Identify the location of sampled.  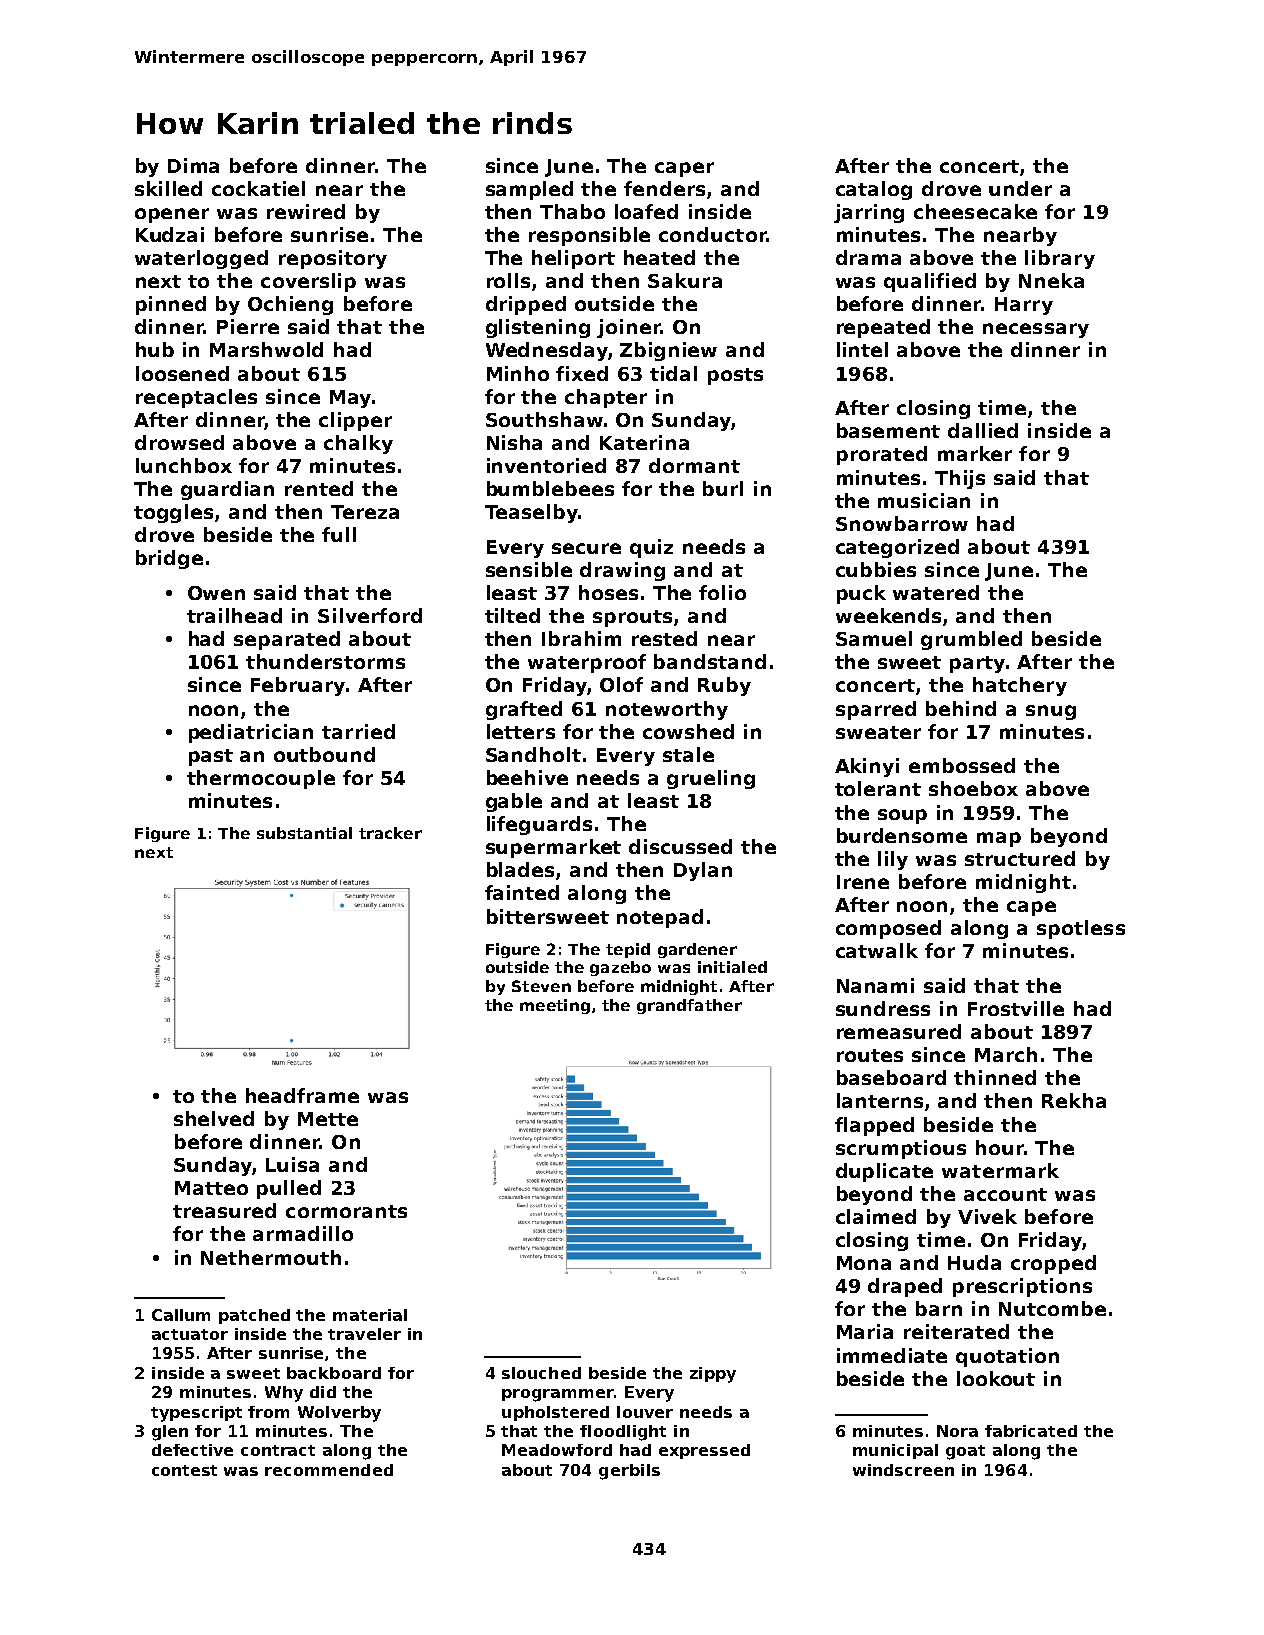
(529, 190).
